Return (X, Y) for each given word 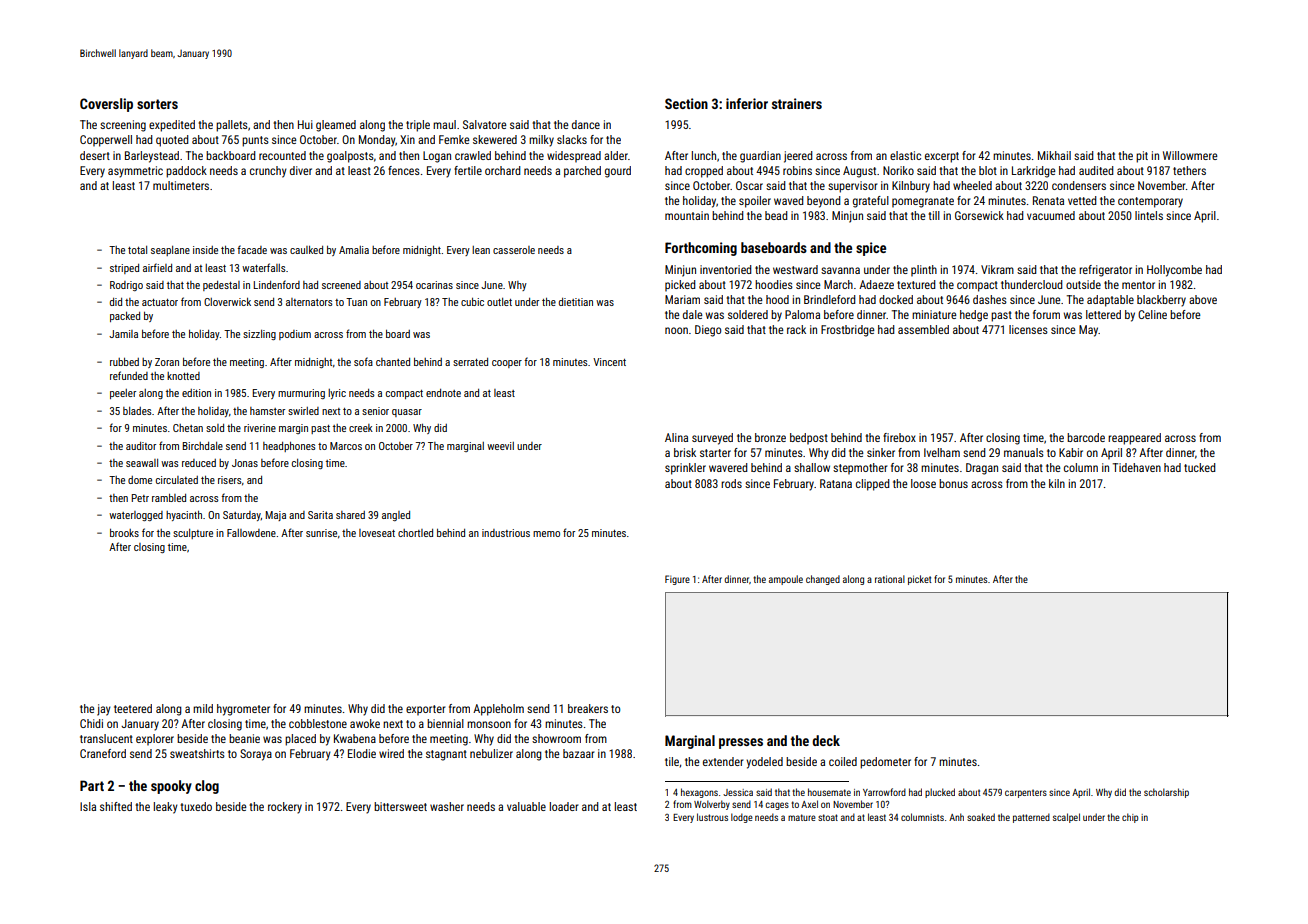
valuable (526, 806)
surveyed (712, 439)
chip (1130, 818)
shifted (116, 806)
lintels (1149, 215)
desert (95, 155)
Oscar (749, 185)
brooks (124, 533)
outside (1083, 284)
